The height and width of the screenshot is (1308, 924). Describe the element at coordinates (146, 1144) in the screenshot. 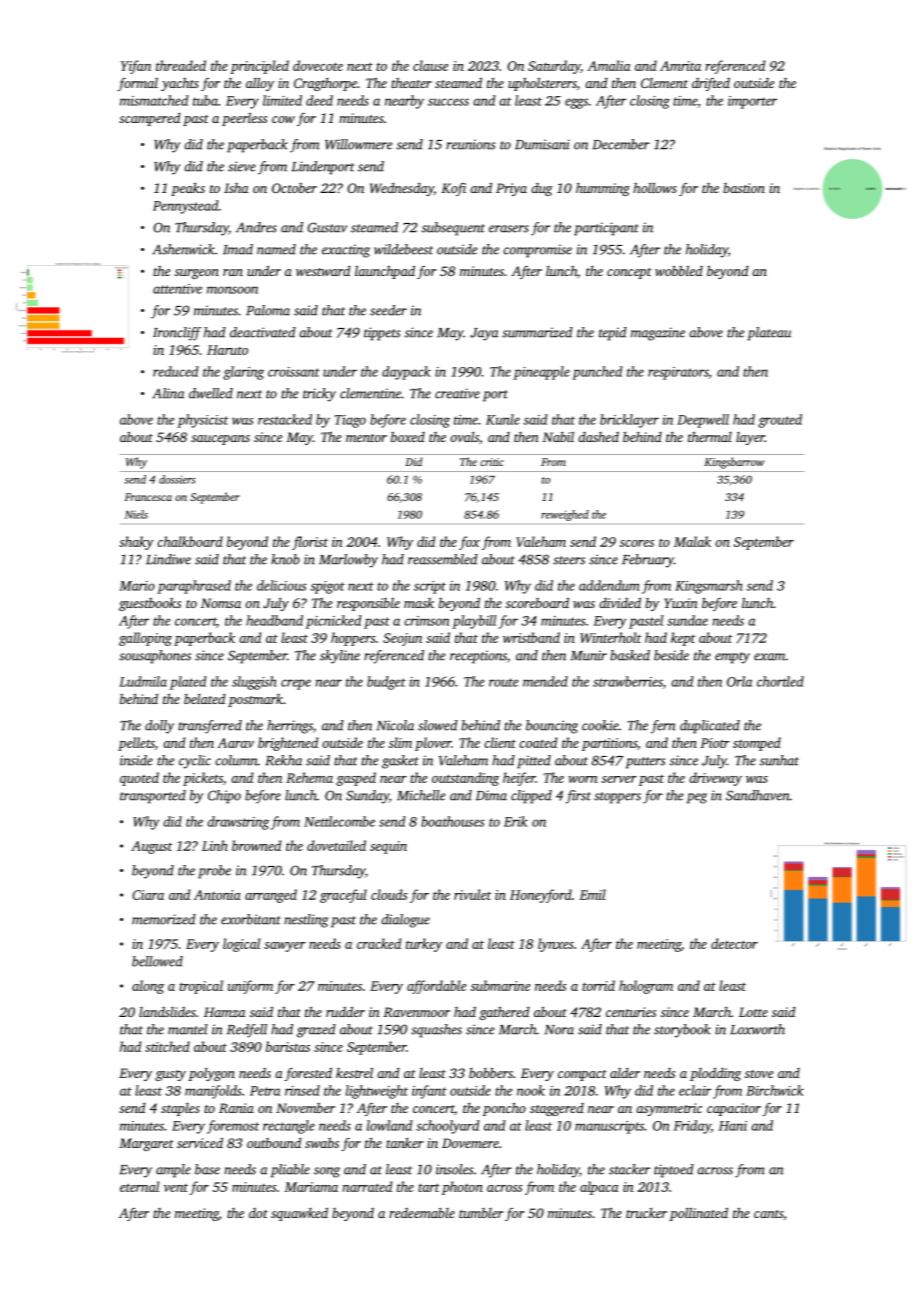

I see `Margaret` at that location.
